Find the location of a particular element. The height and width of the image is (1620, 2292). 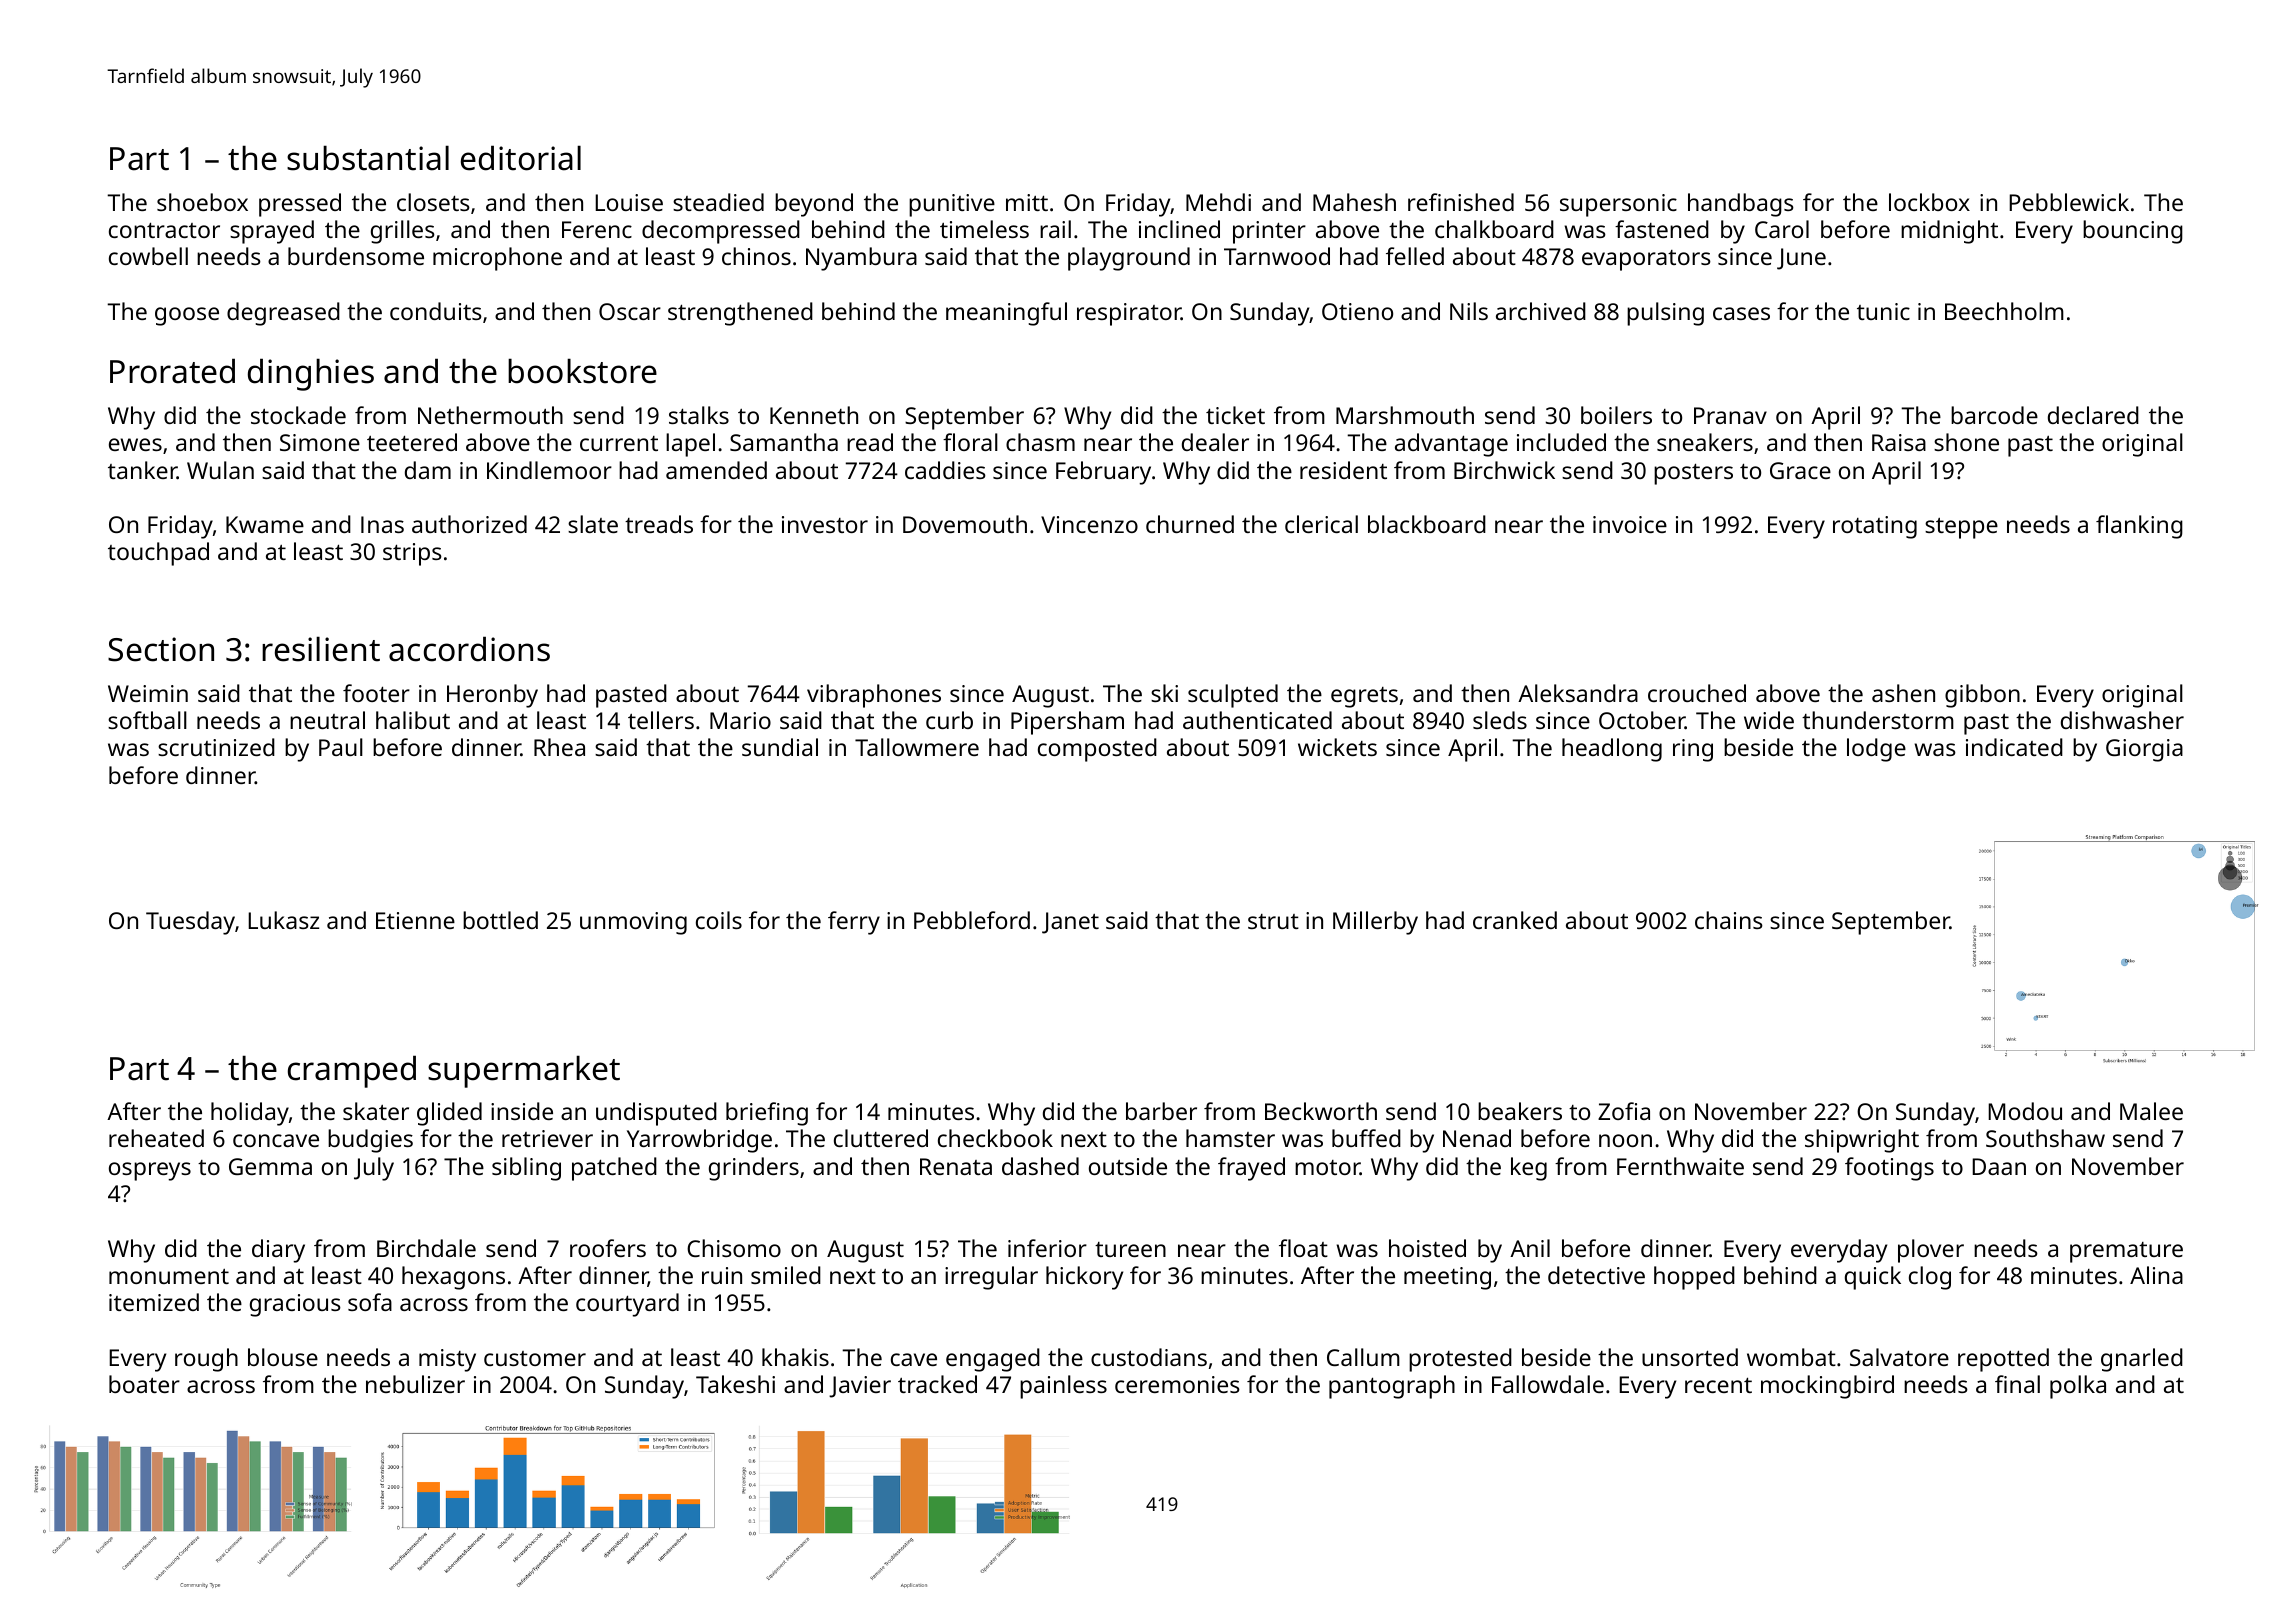

meaningful is located at coordinates (1006, 314).
